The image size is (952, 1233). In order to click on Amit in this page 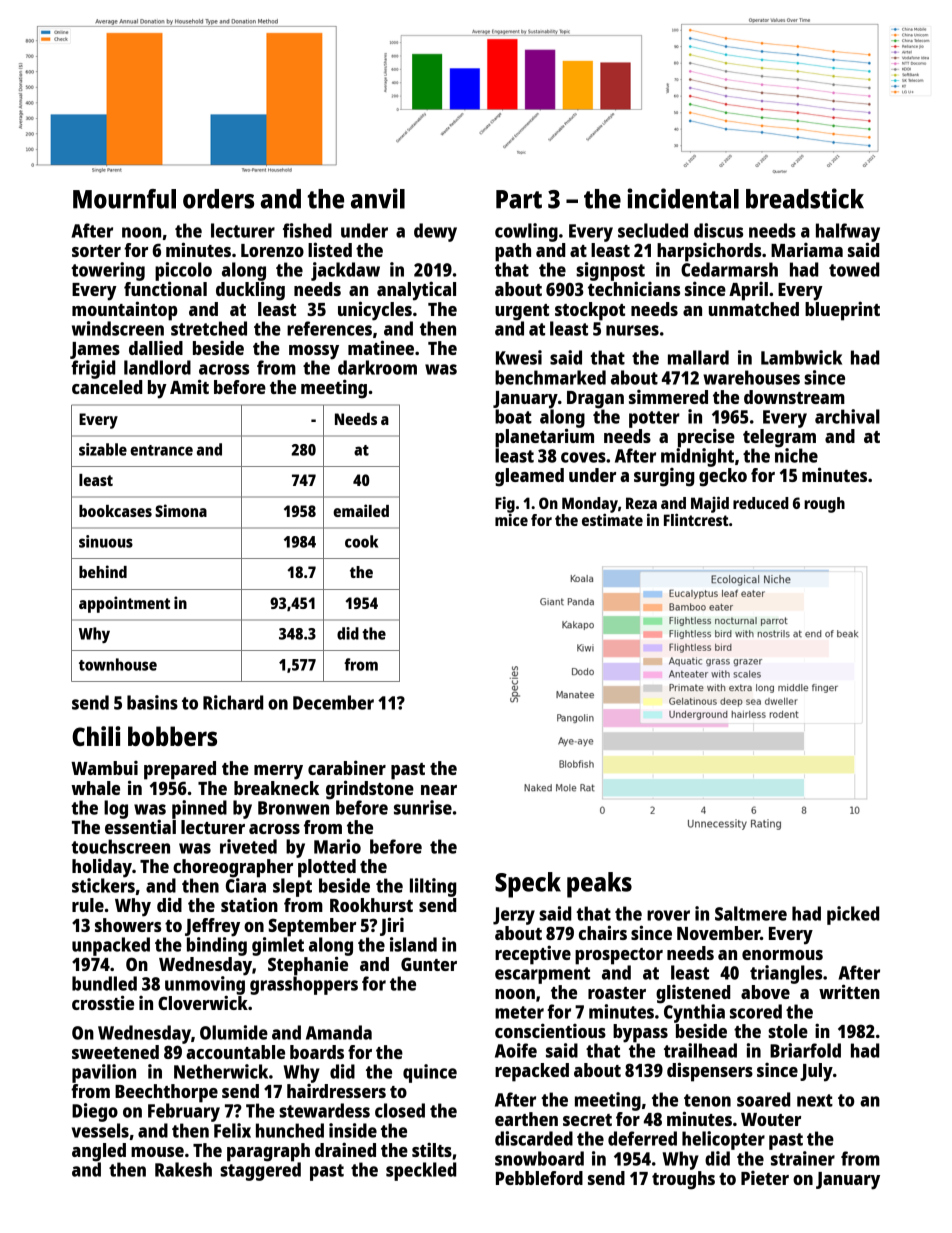, I will do `click(189, 386)`.
